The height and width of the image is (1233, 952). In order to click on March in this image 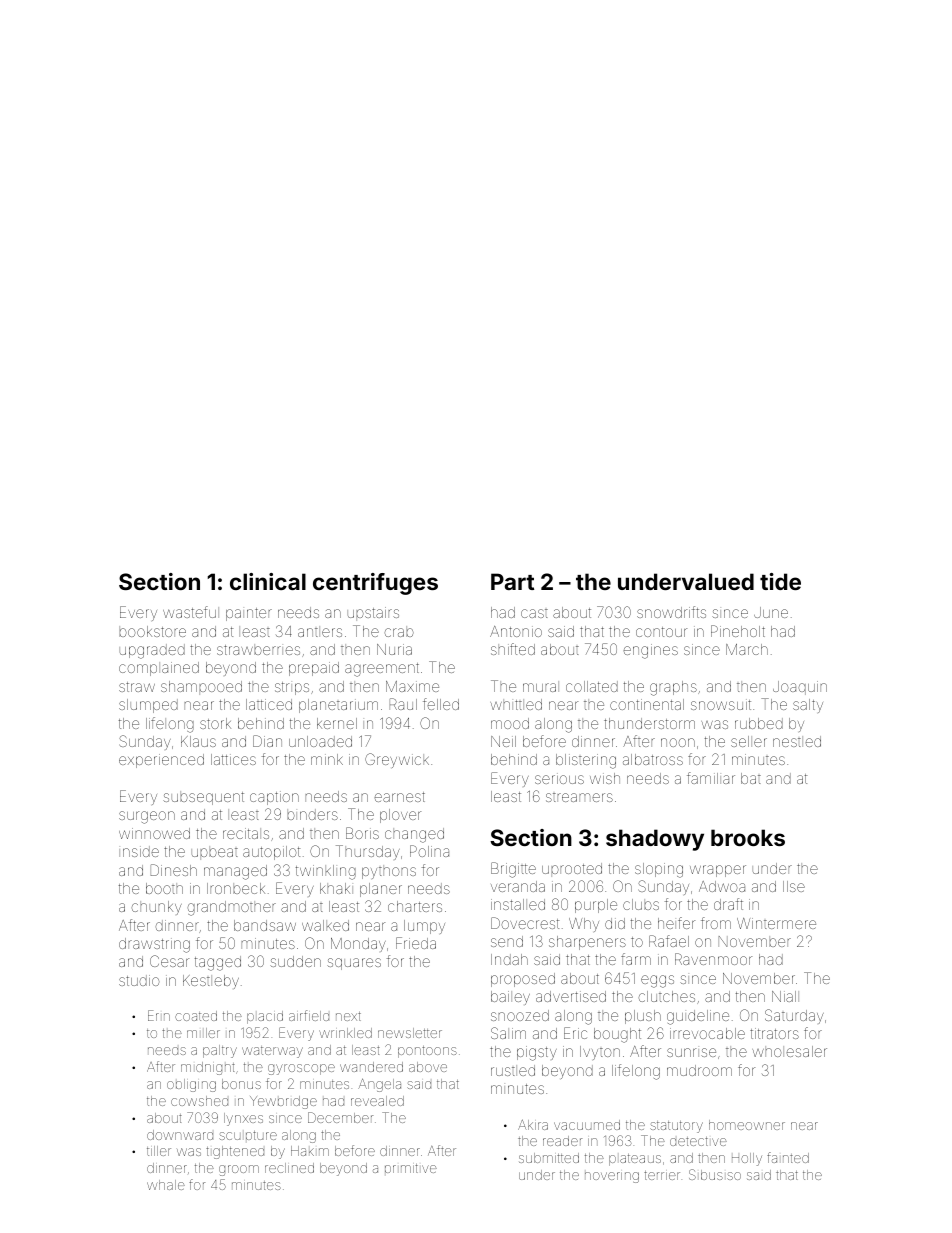, I will do `click(747, 649)`.
